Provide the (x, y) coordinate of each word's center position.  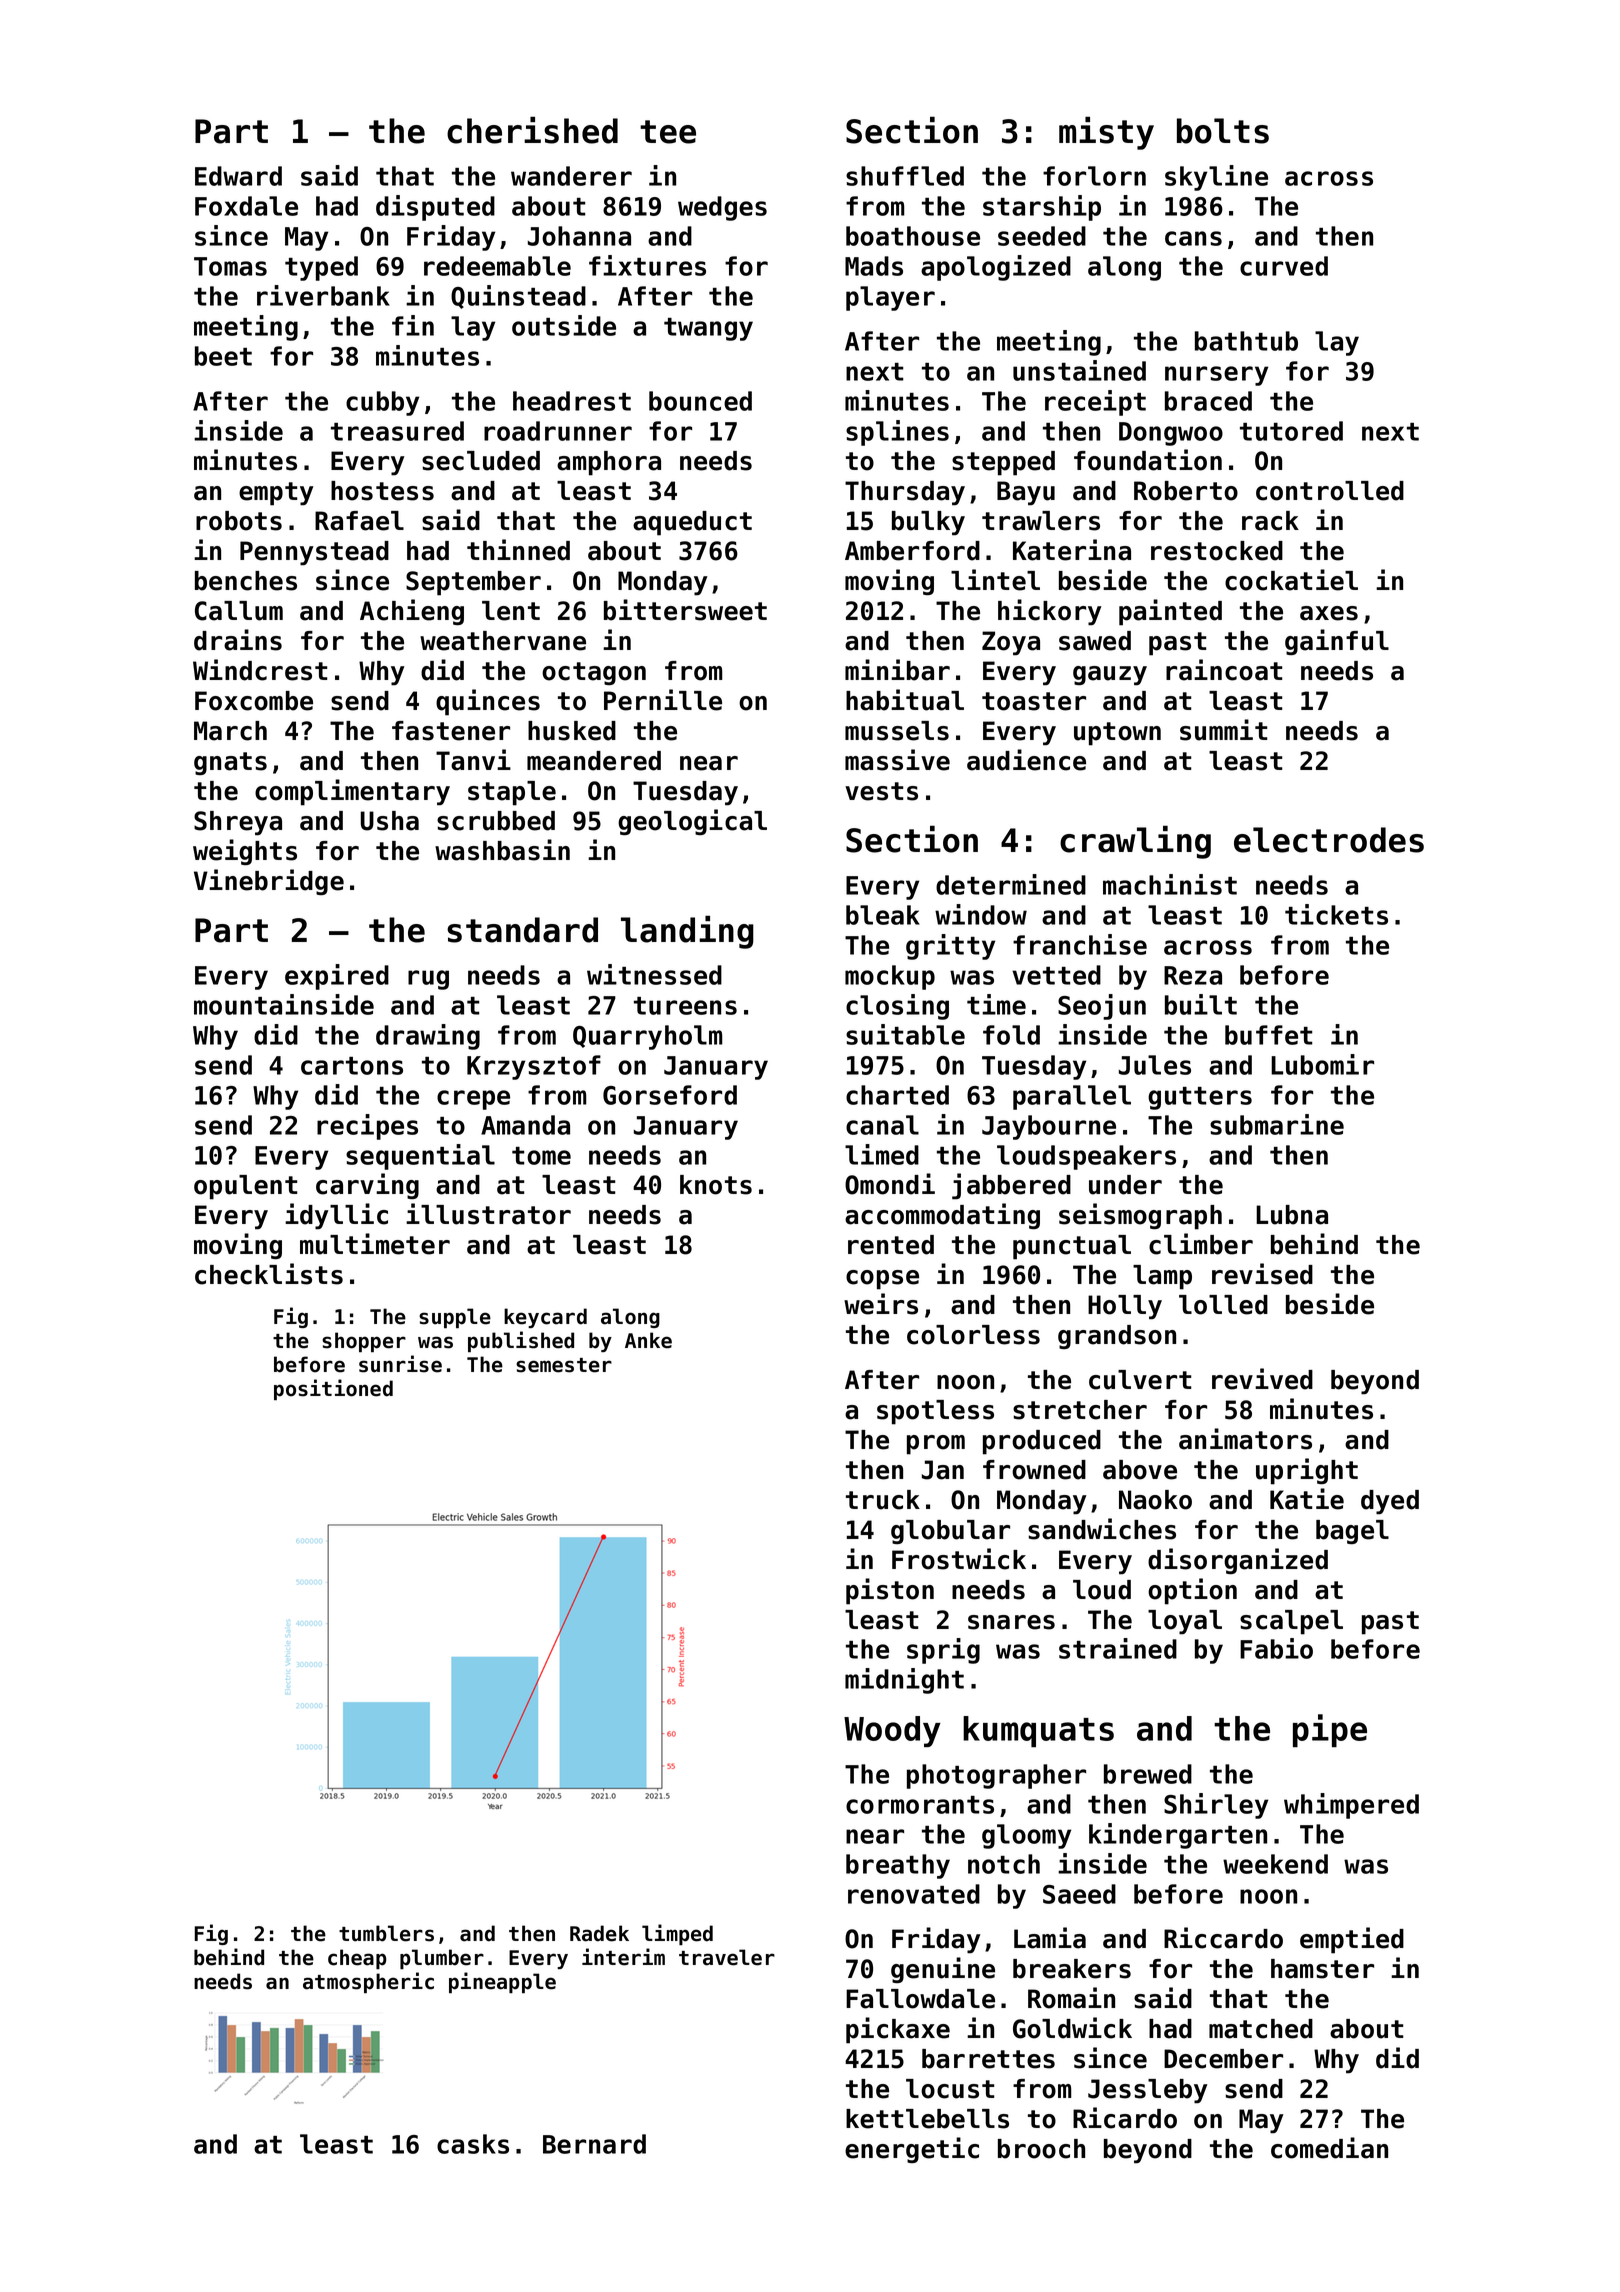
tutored (1291, 431)
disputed (435, 208)
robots (239, 521)
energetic (912, 2150)
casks (473, 2144)
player (890, 298)
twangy (708, 329)
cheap (357, 1959)
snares (1011, 1622)
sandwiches (1102, 1529)
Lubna (1292, 1215)
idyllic (336, 1216)
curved (1284, 266)
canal (882, 1125)
